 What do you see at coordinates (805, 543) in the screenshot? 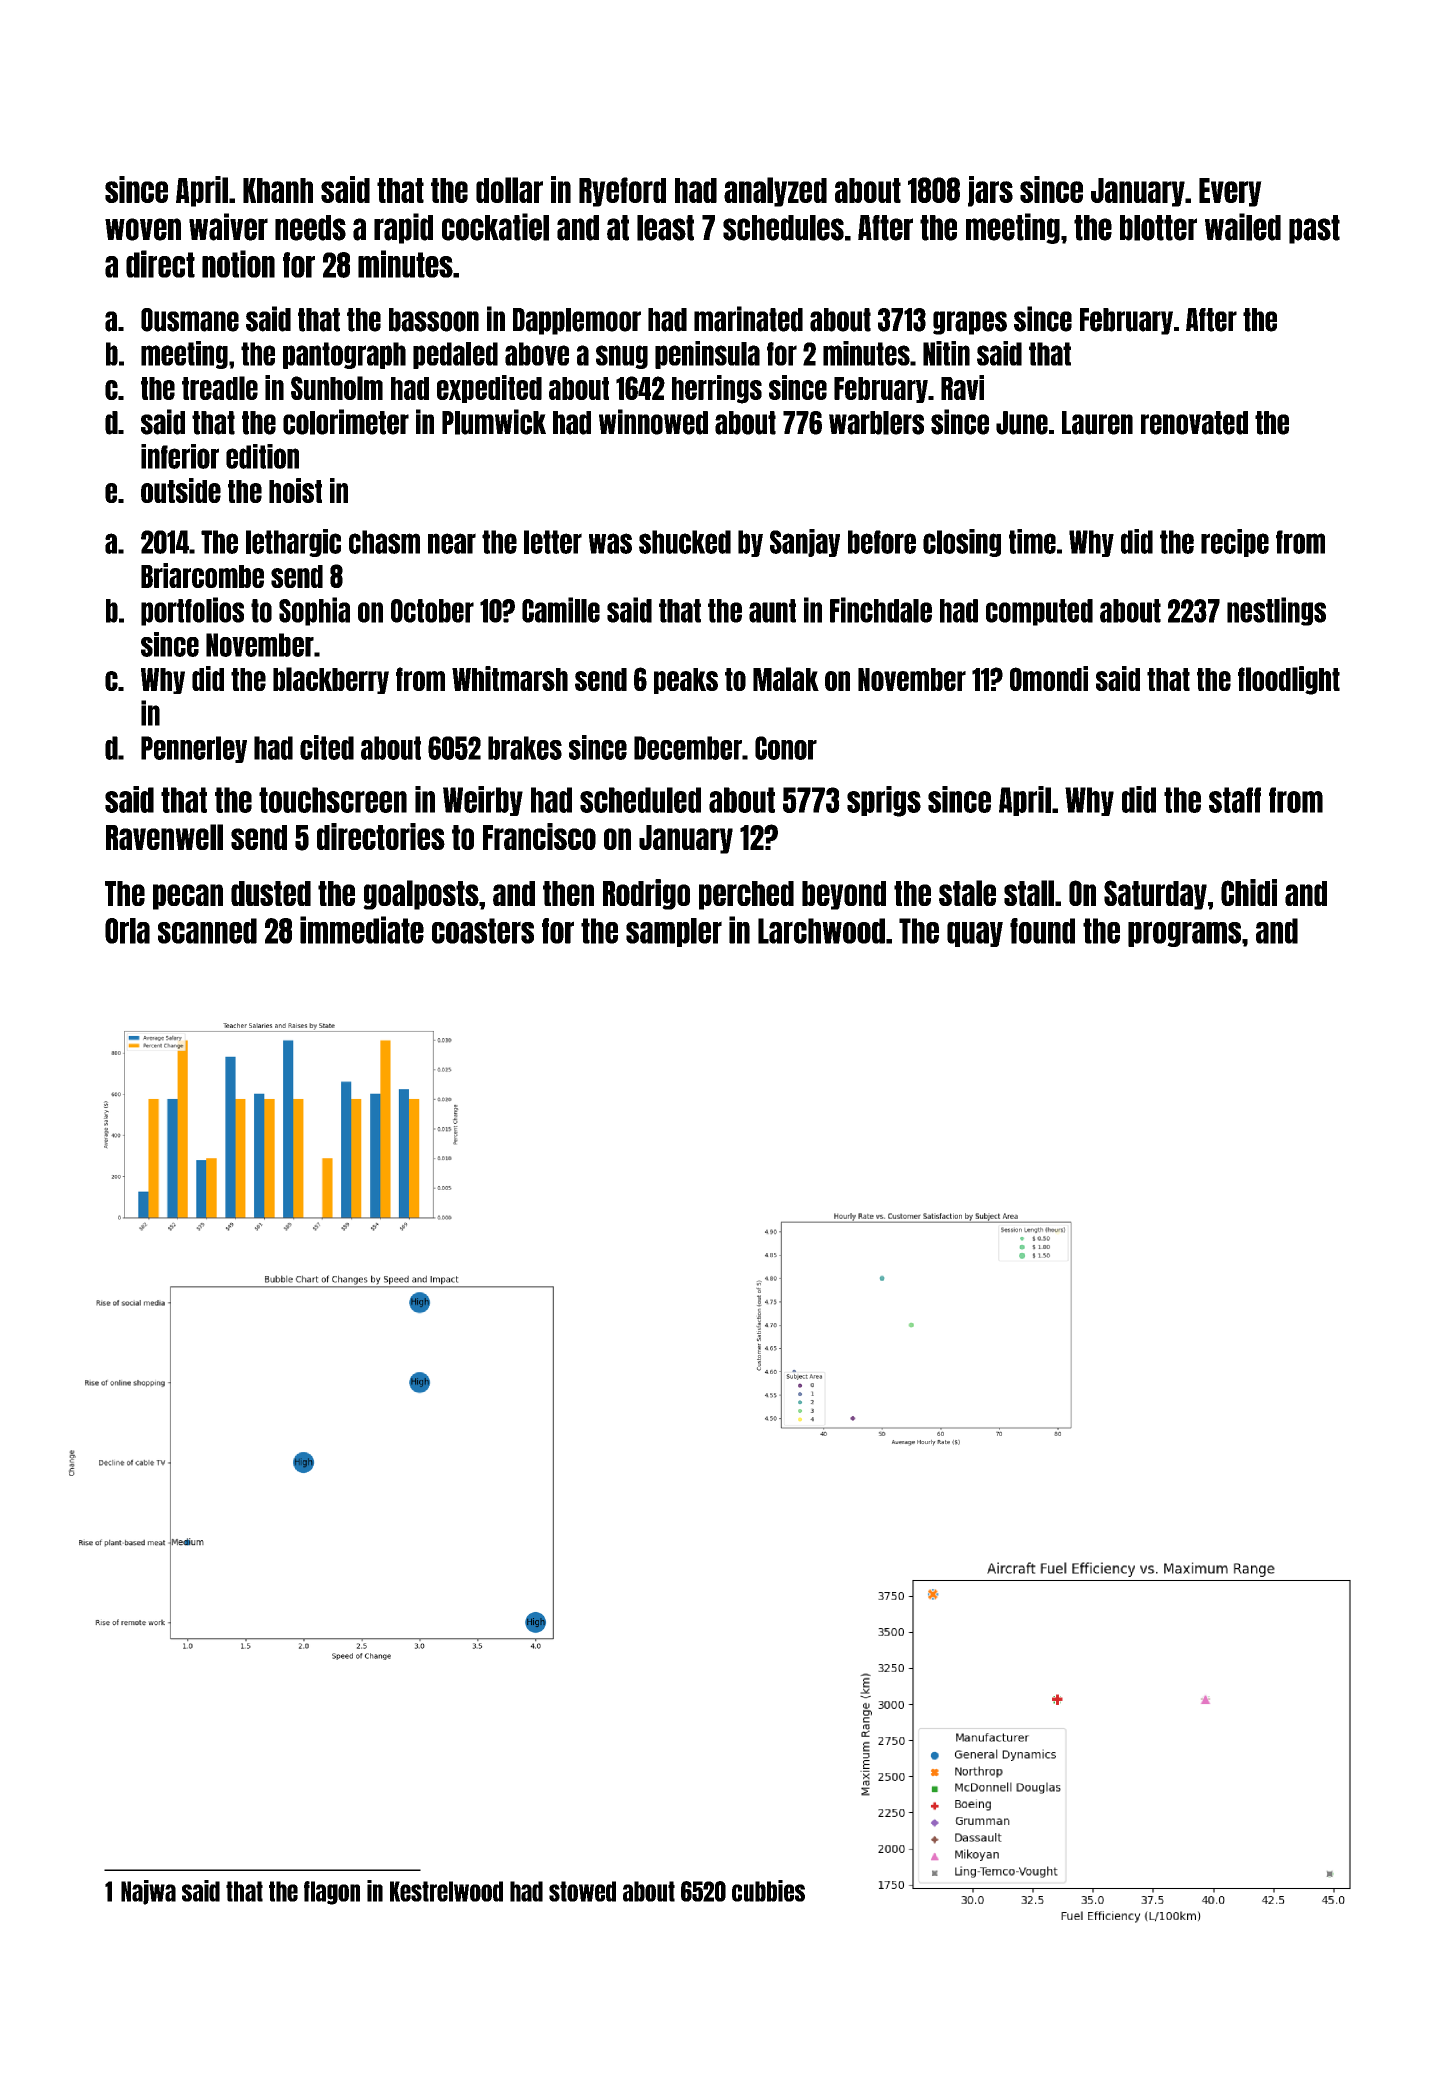
I see `Sanjay` at bounding box center [805, 543].
